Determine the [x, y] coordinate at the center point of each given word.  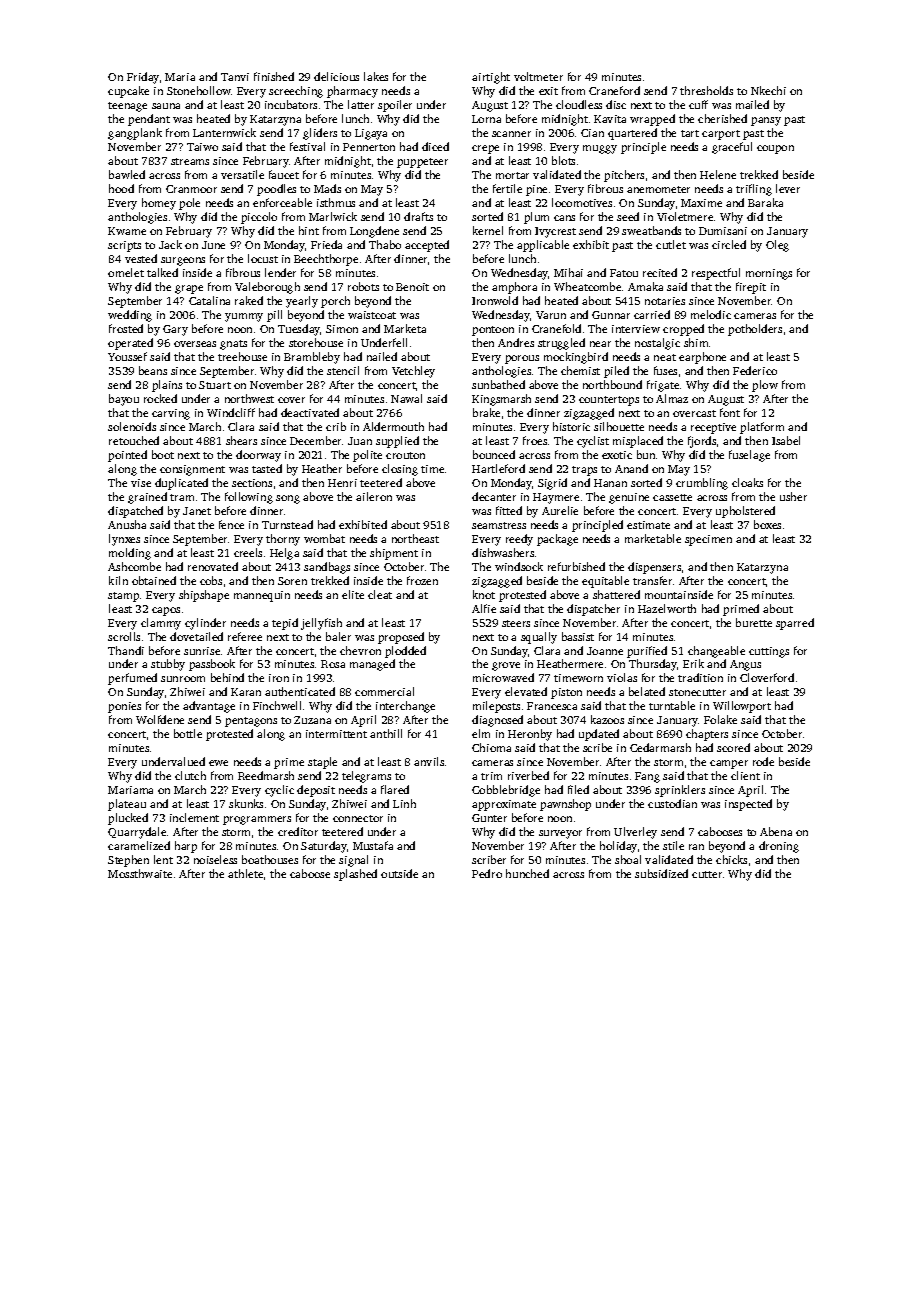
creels [248, 552]
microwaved [503, 677]
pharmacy [352, 92]
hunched [527, 873]
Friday [143, 78]
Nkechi [768, 90]
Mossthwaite [140, 873]
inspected [748, 805]
